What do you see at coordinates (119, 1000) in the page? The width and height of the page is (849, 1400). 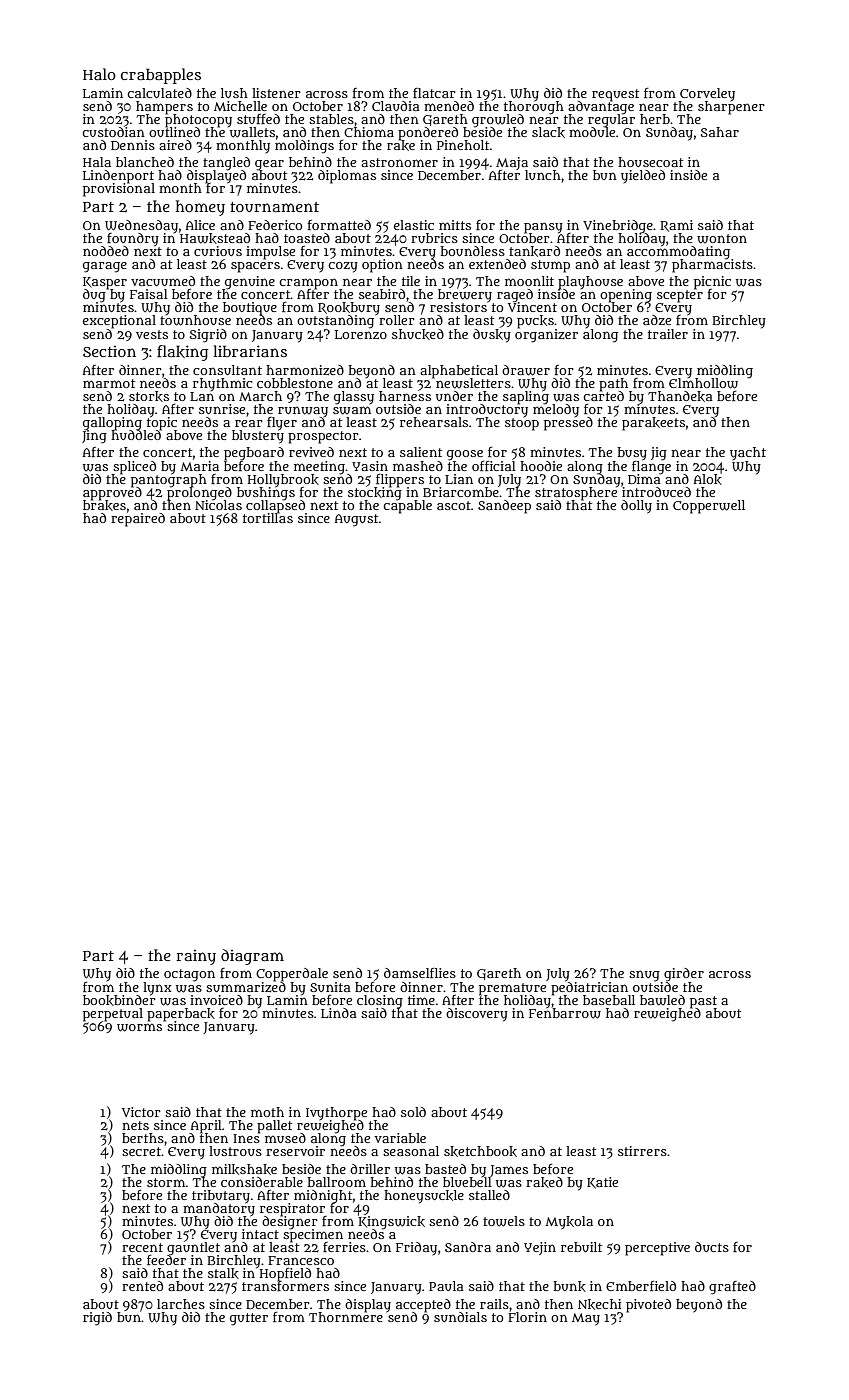 I see `bookbinder` at bounding box center [119, 1000].
